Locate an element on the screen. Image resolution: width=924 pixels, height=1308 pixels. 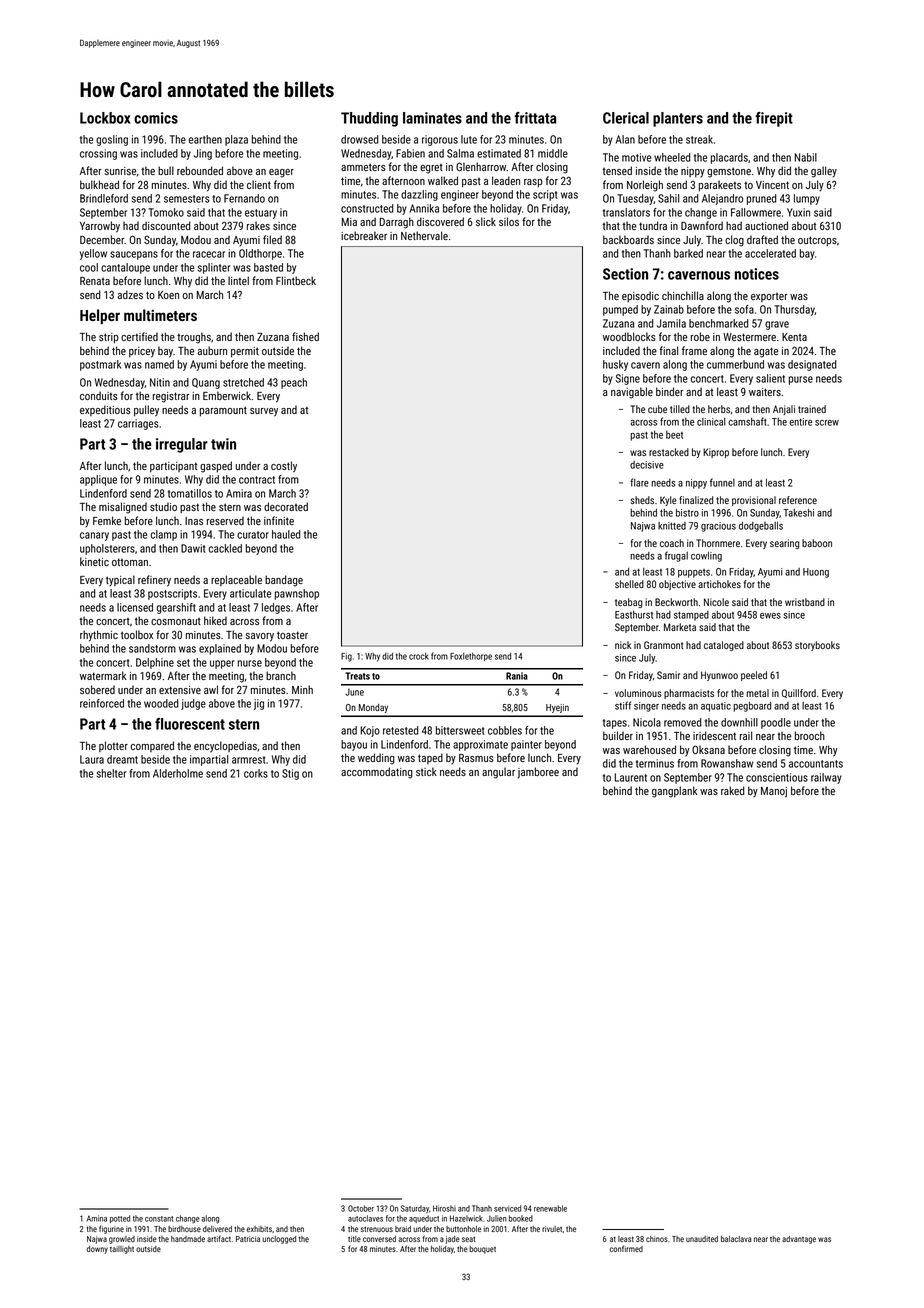
backboards is located at coordinates (628, 239).
